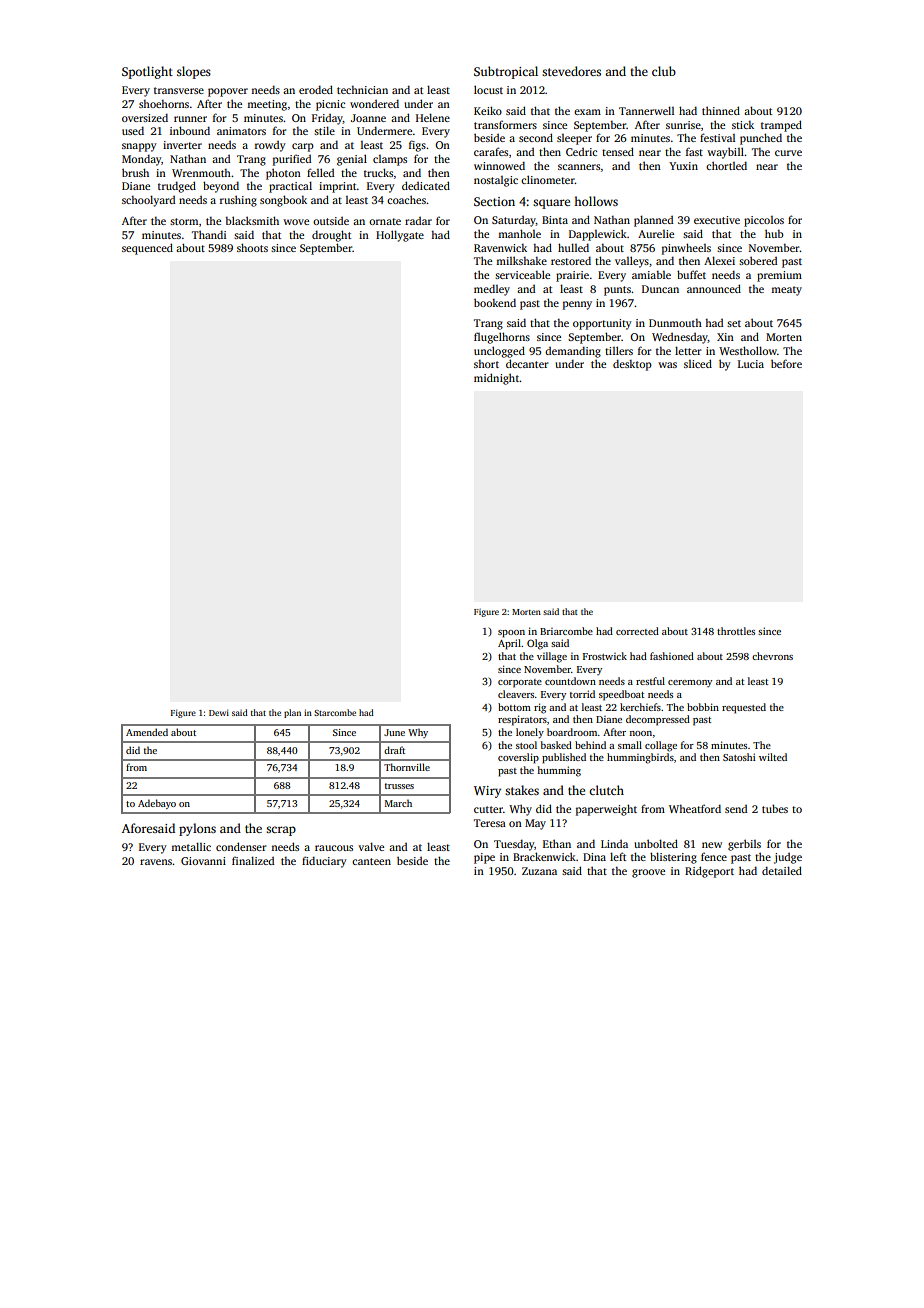 The height and width of the screenshot is (1308, 924). I want to click on tensed, so click(618, 151).
